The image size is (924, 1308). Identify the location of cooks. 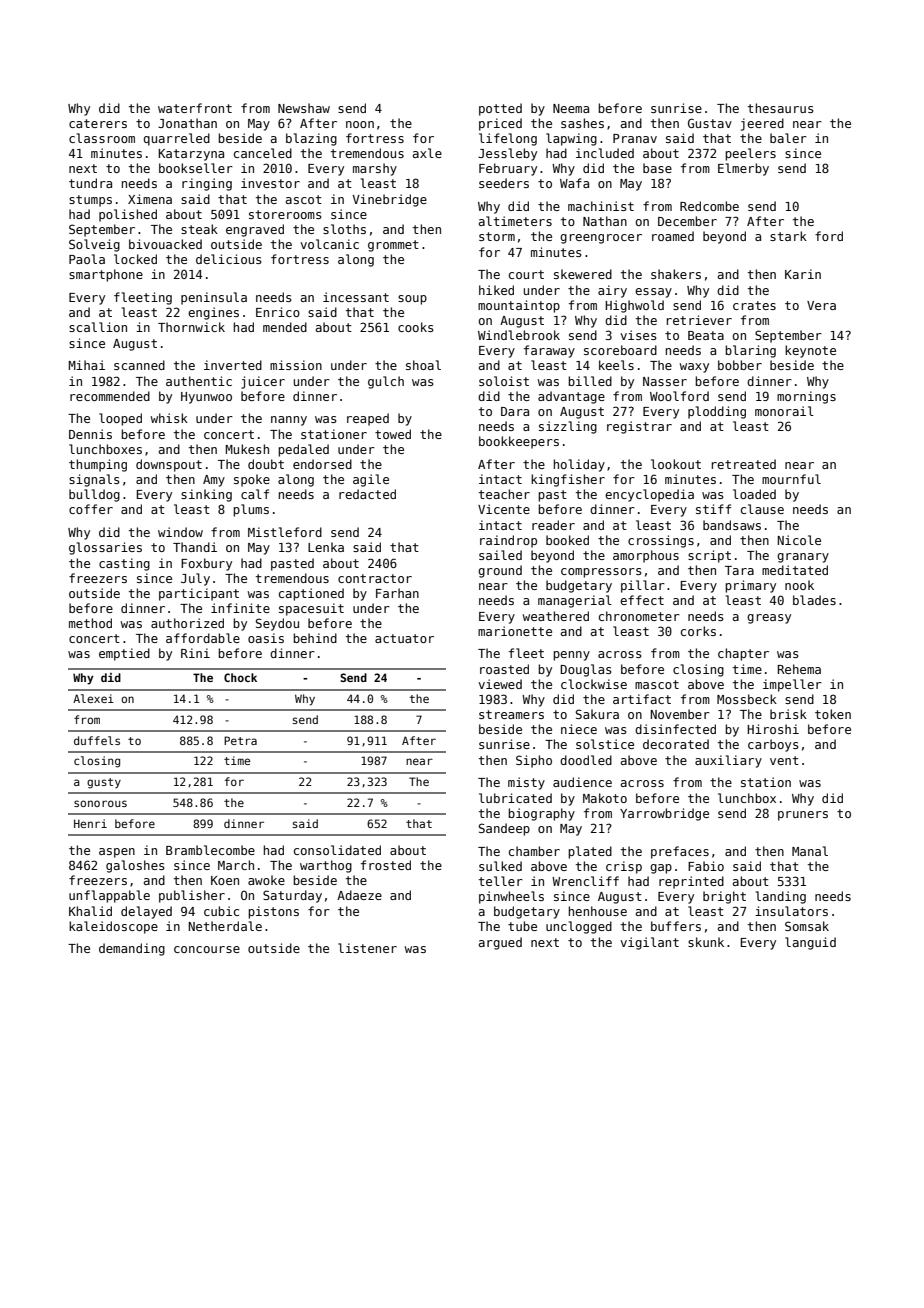
(416, 327).
